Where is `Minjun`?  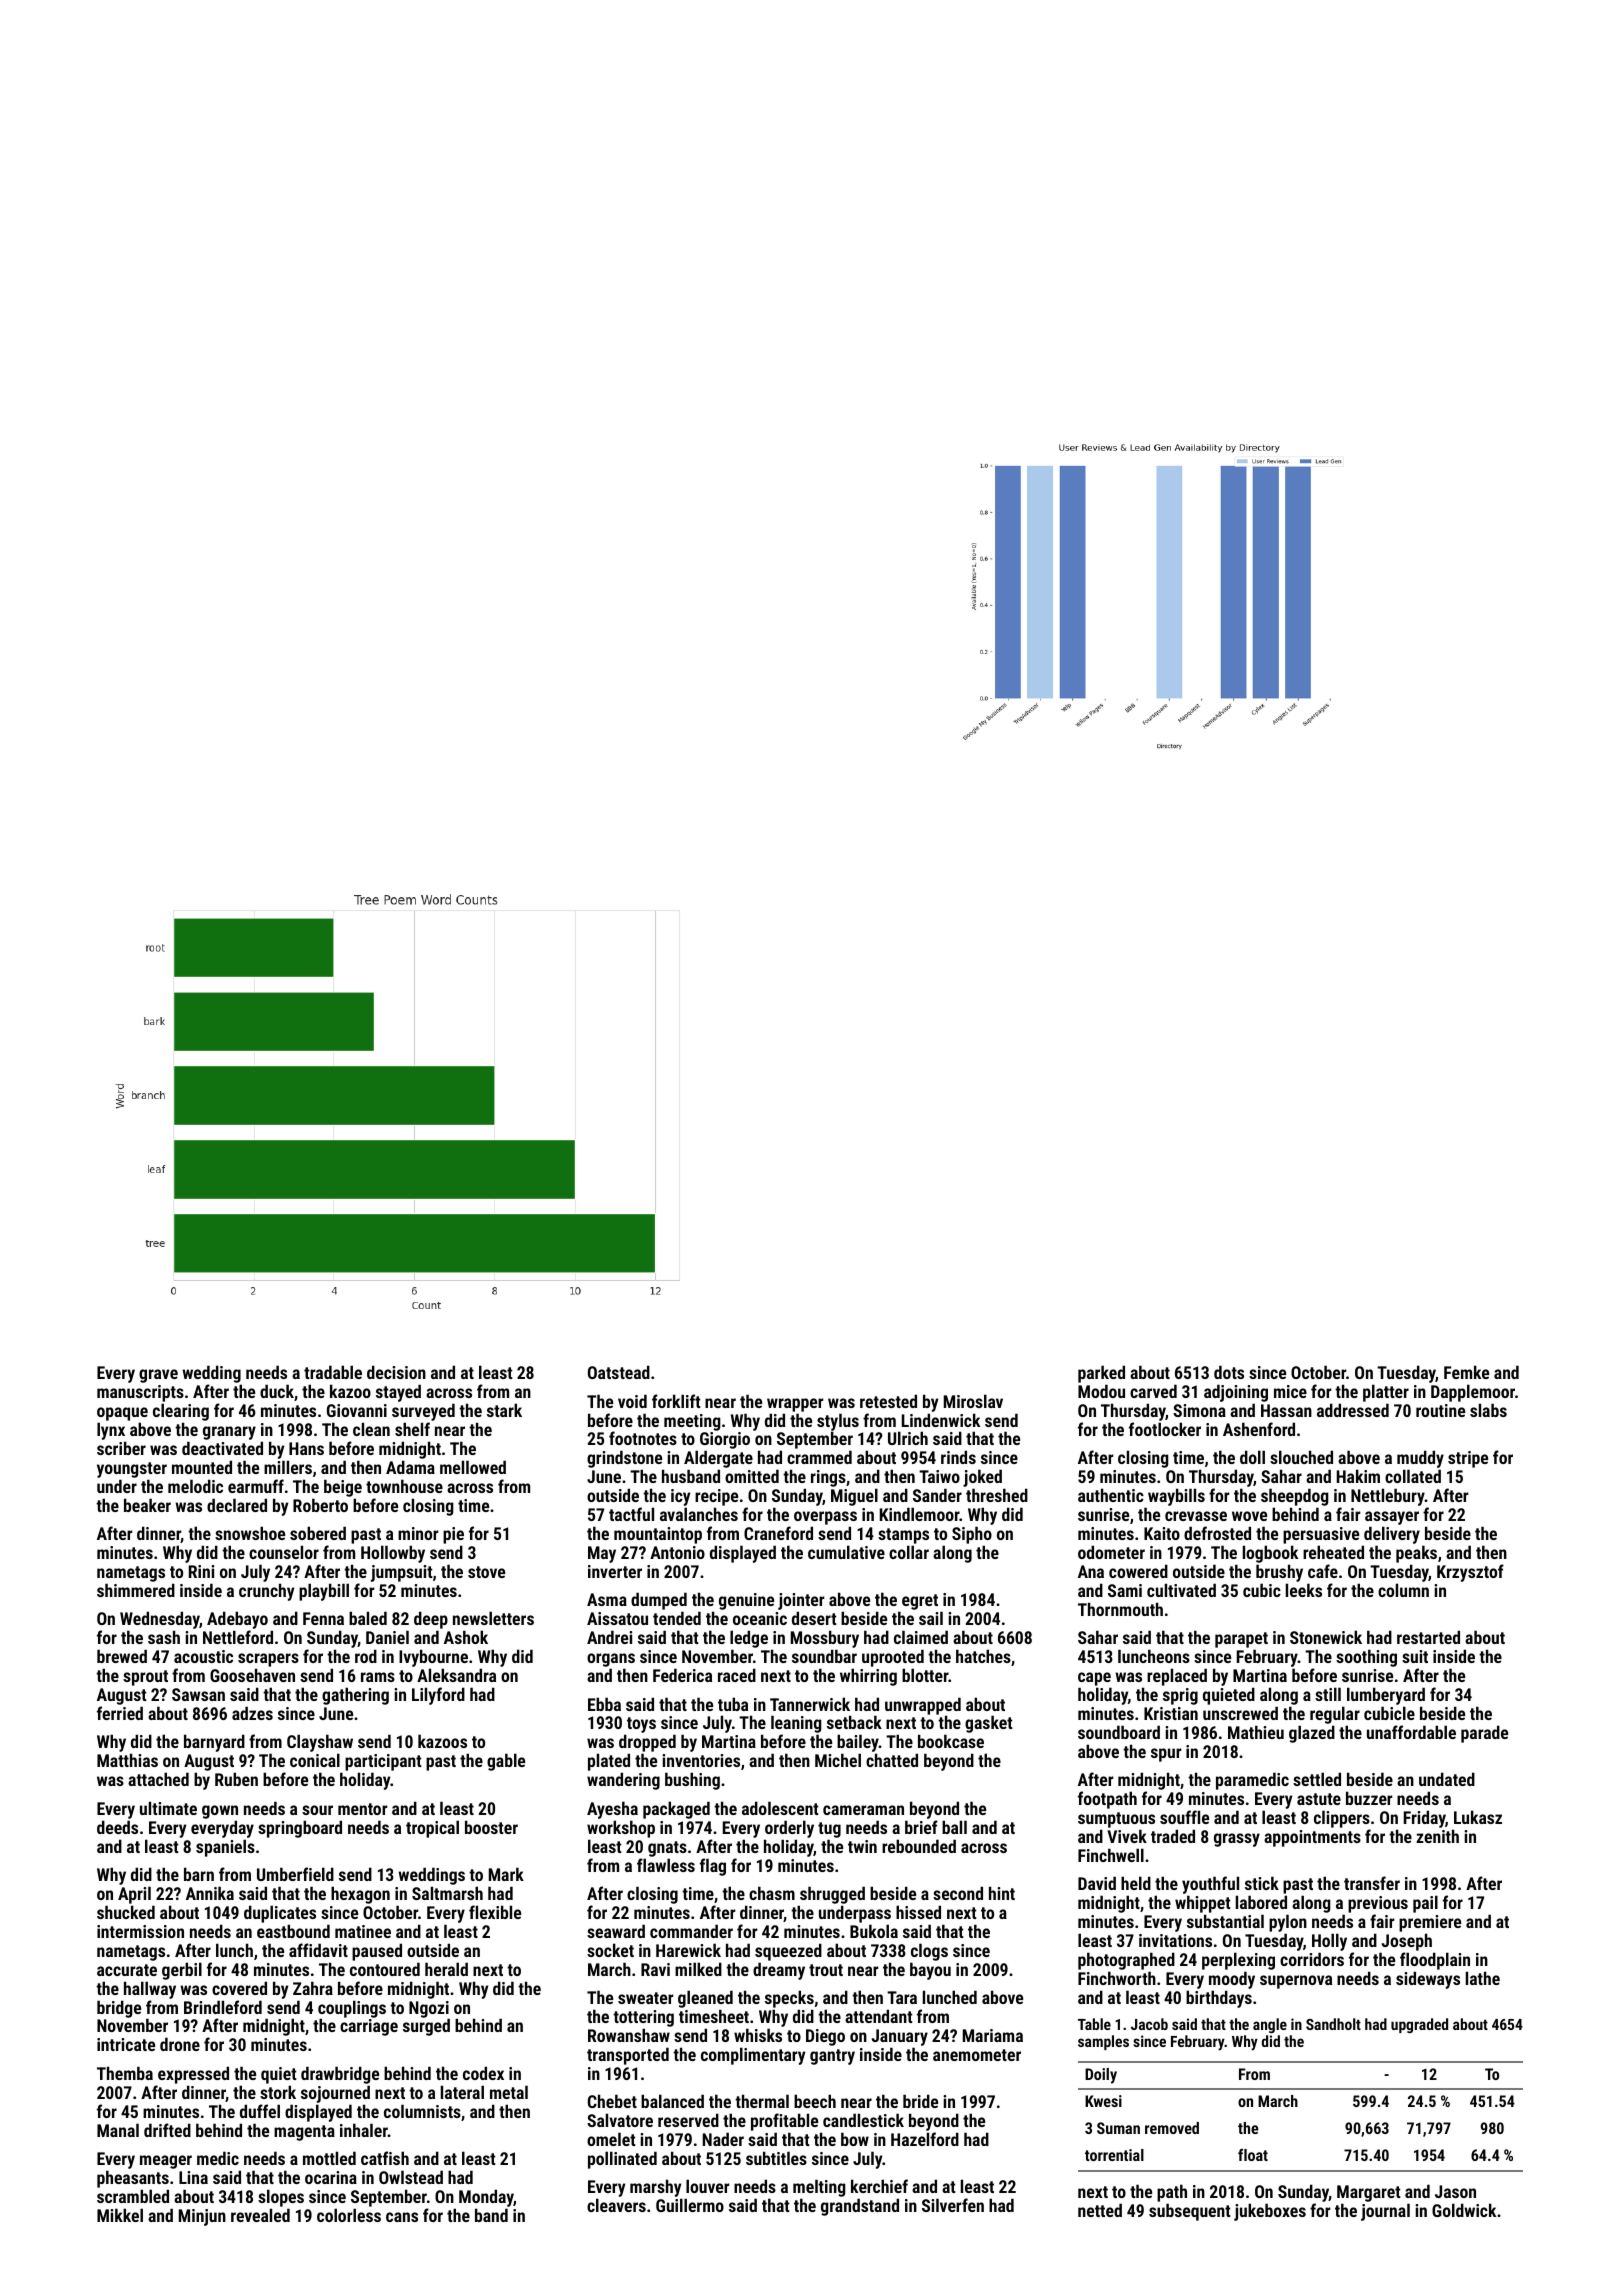 Minjun is located at coordinates (202, 2217).
